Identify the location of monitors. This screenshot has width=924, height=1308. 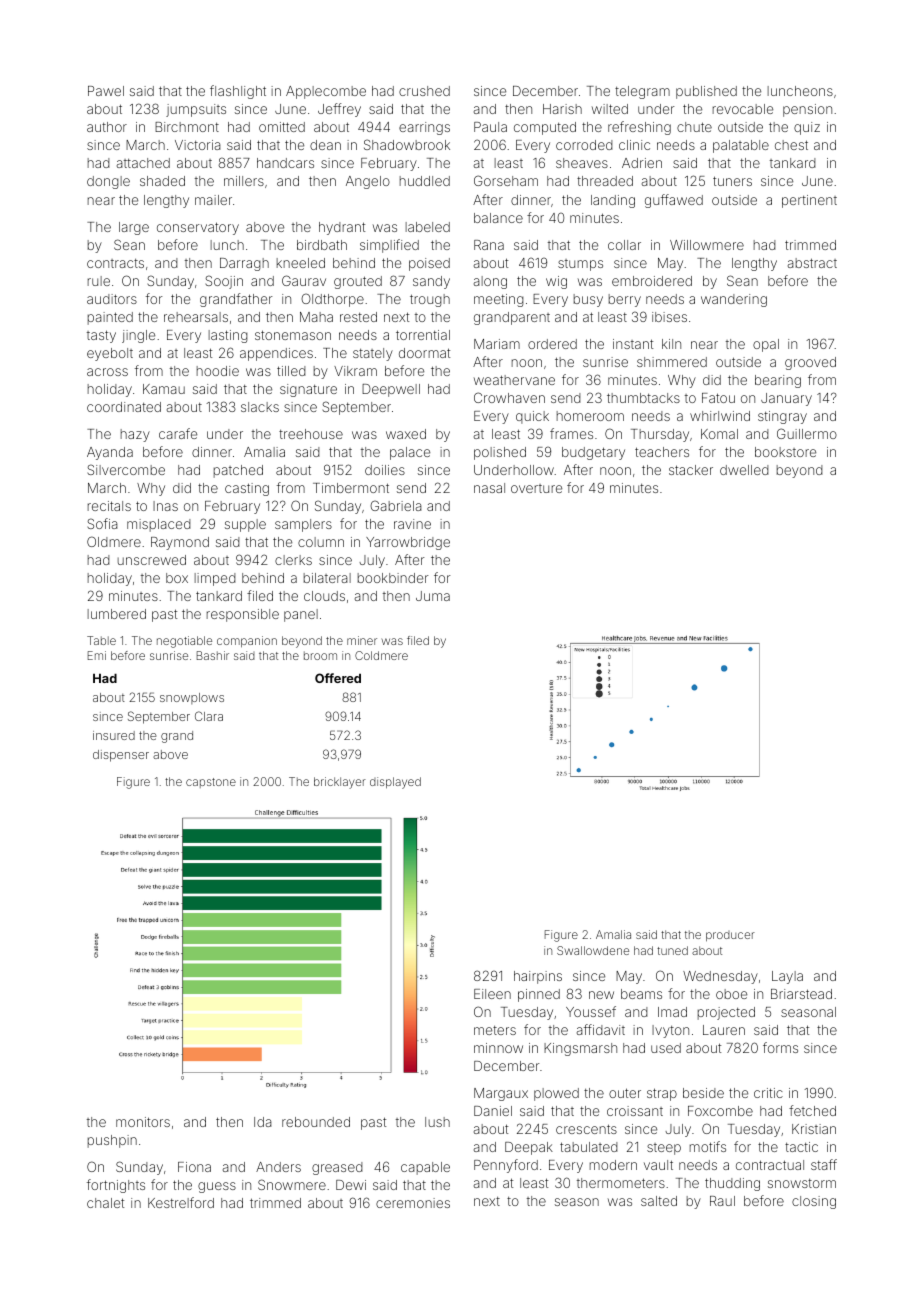
(143, 1122).
